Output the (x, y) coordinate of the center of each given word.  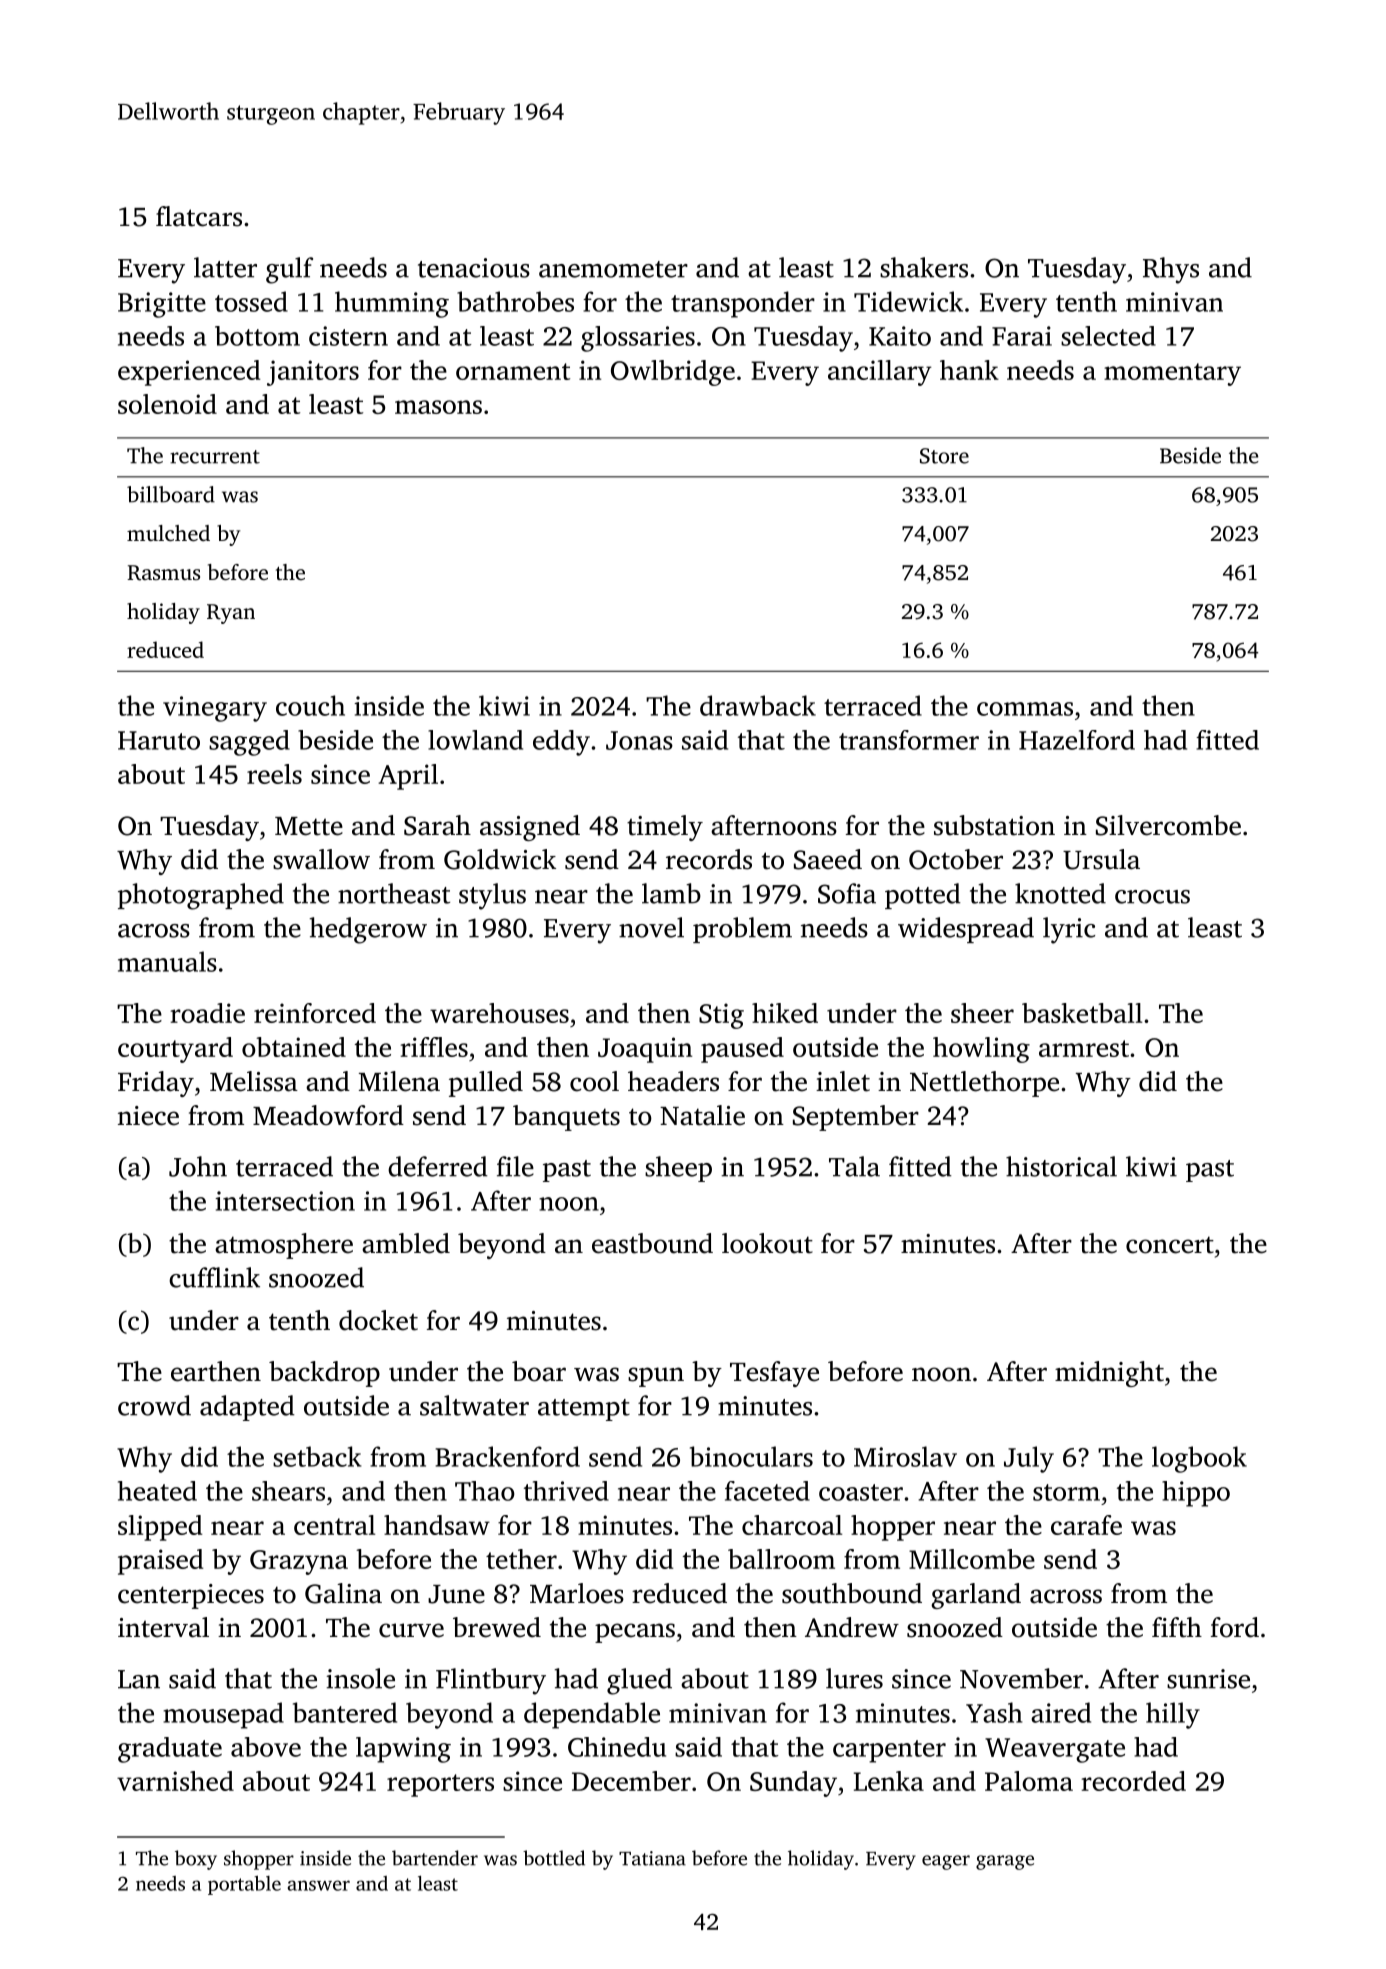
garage (1005, 1862)
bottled (554, 1858)
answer (319, 1885)
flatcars (199, 216)
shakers (924, 267)
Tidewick (908, 301)
